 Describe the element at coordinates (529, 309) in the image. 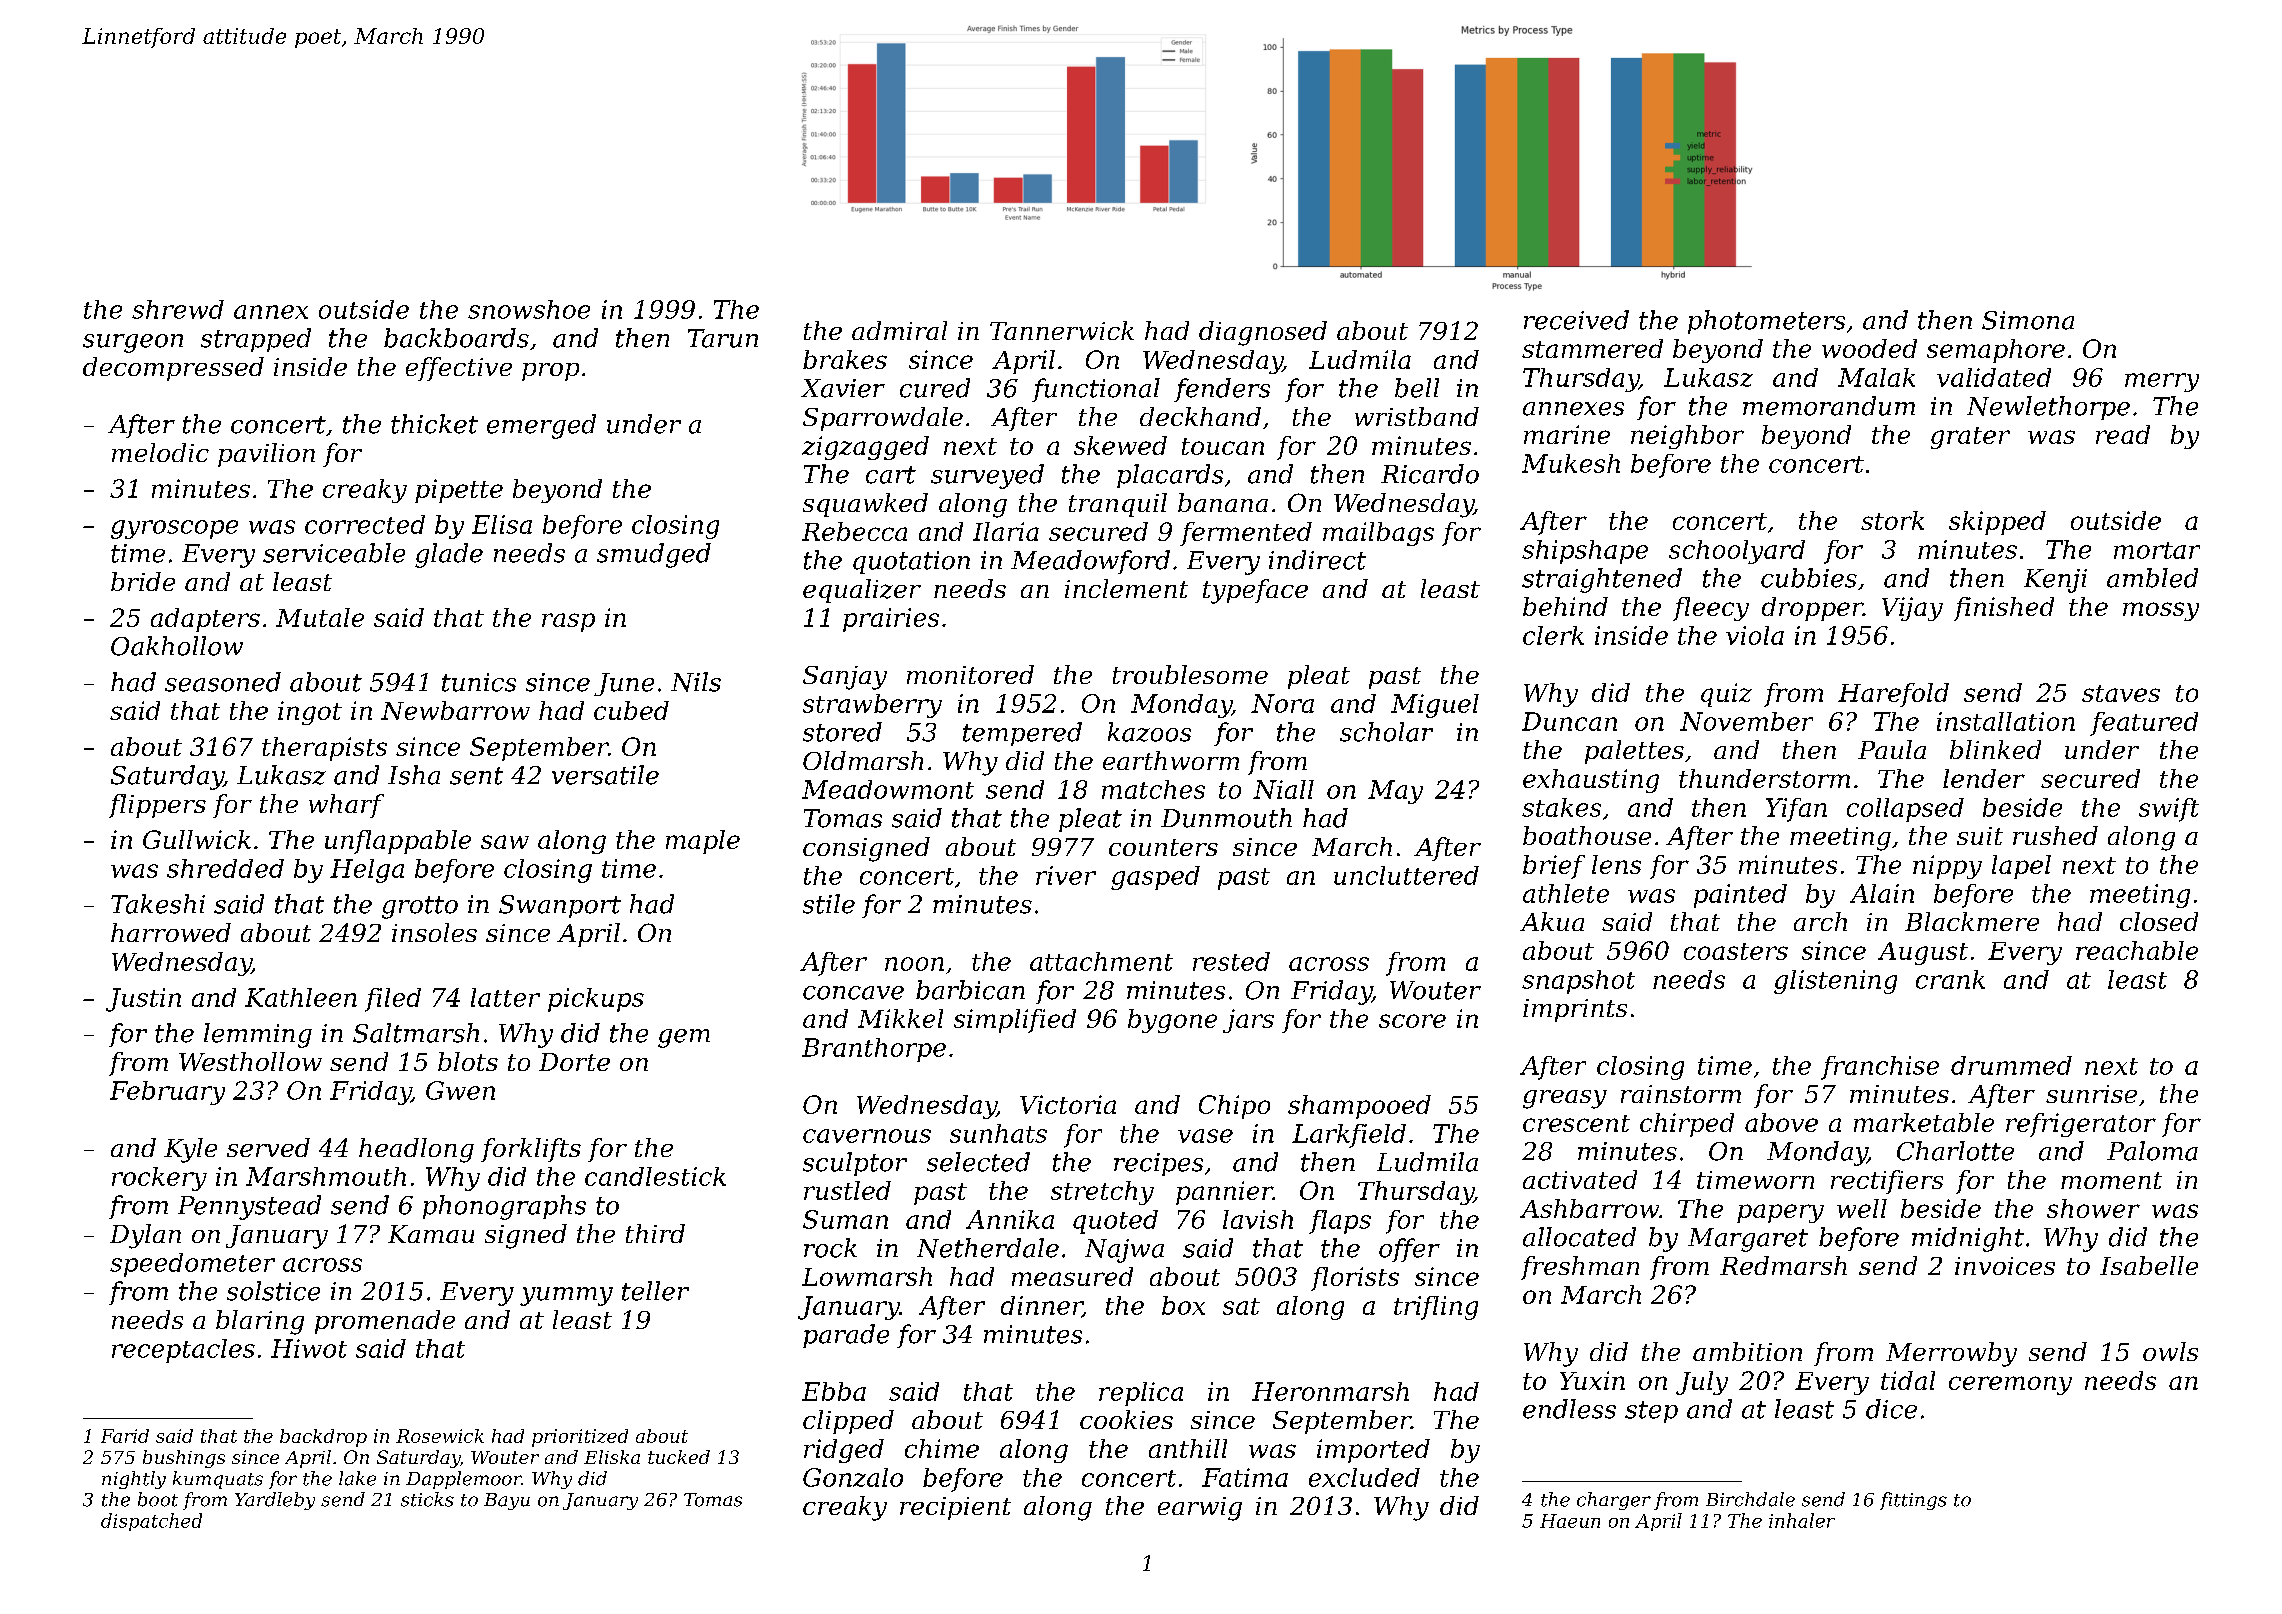

I see `snowshoe` at that location.
